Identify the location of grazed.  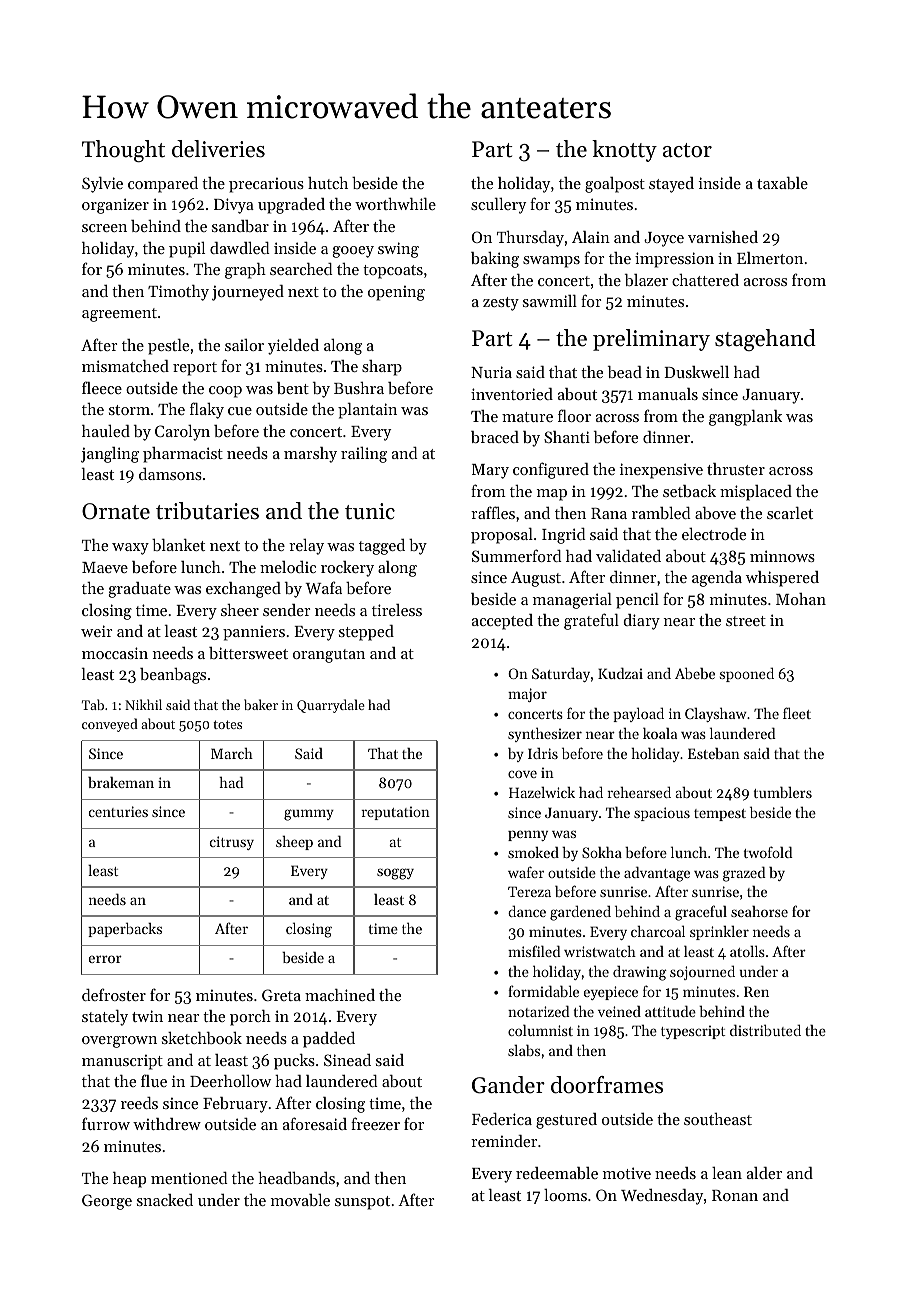
(744, 874).
